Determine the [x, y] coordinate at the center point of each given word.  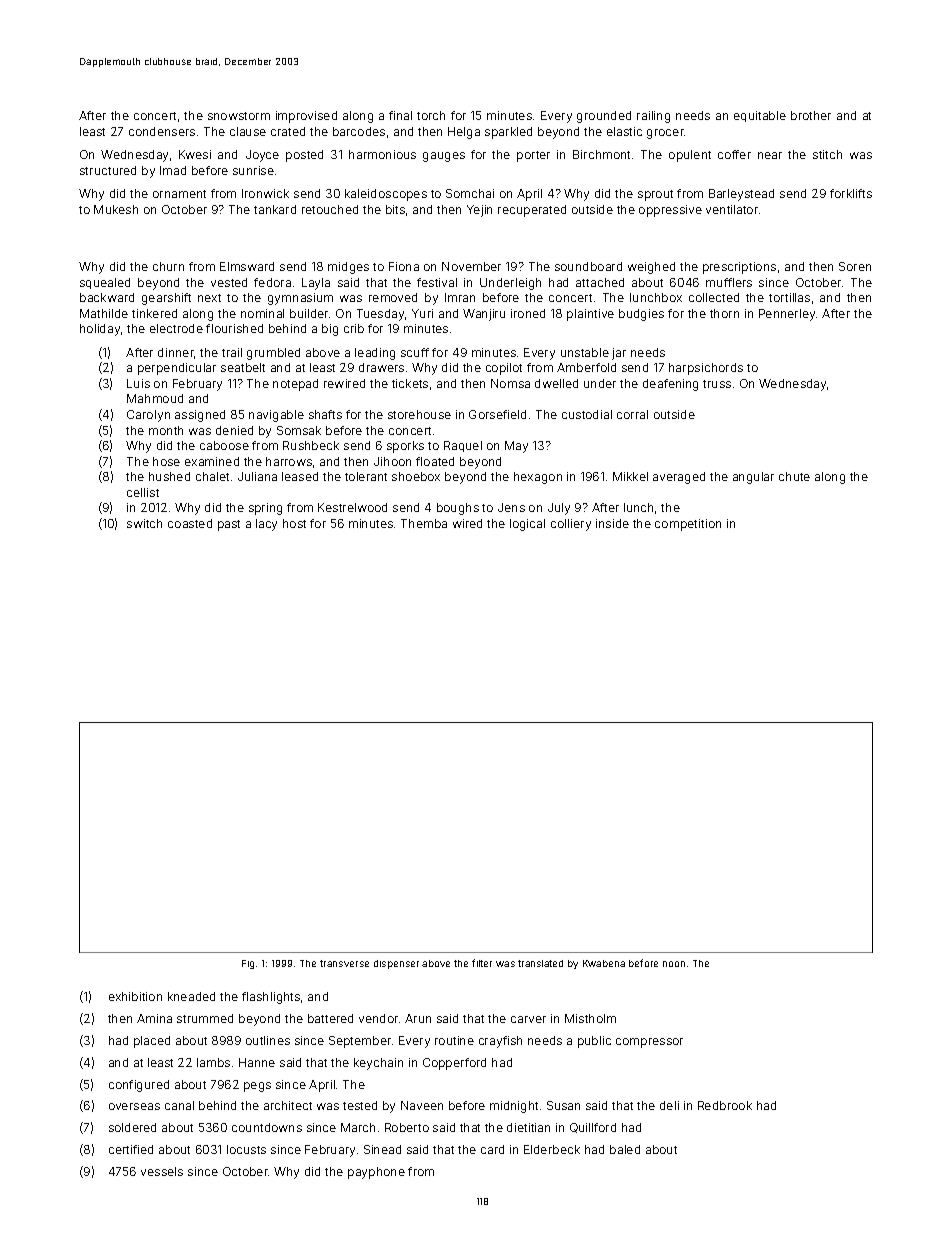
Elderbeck [552, 1149]
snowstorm [239, 116]
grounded [604, 117]
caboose [224, 445]
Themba [424, 523]
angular [753, 478]
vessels [162, 1171]
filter [482, 963]
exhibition [135, 996]
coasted [190, 523]
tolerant [366, 476]
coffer [734, 154]
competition [688, 525]
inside [612, 523]
